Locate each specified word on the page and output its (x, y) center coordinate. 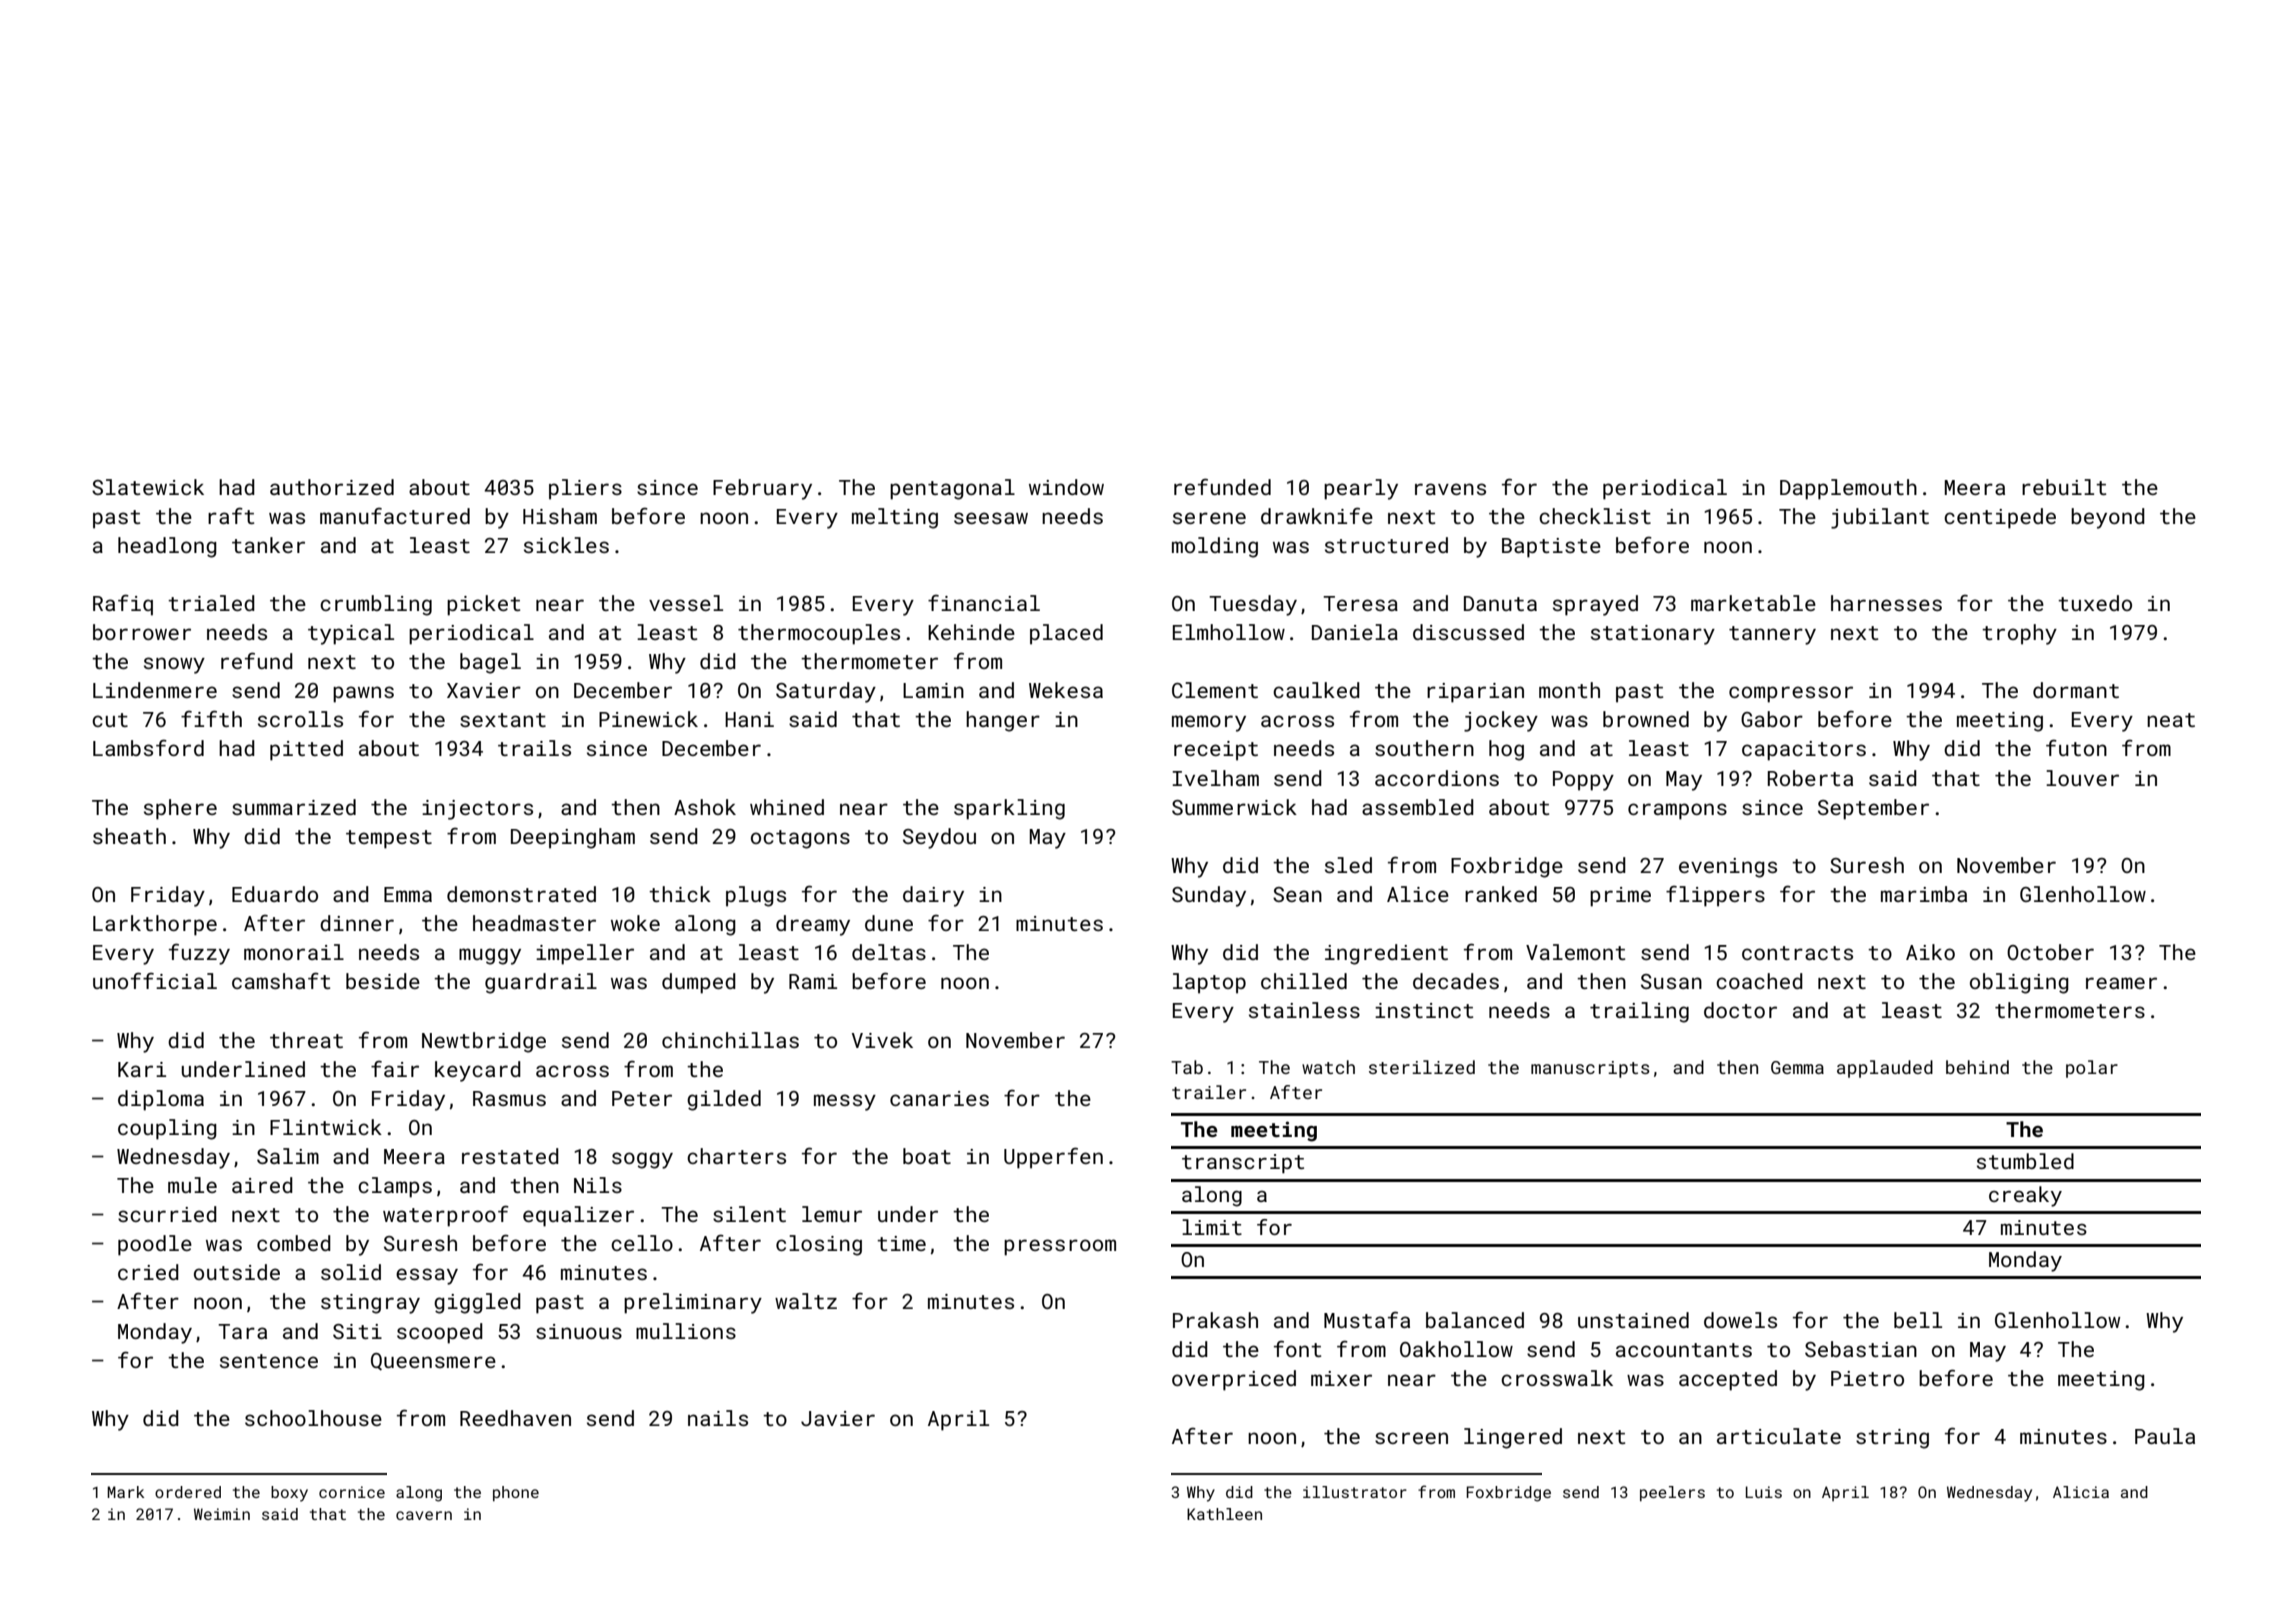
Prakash (1215, 1320)
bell (1918, 1320)
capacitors (1804, 751)
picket (483, 605)
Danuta (1500, 603)
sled (1348, 865)
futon (2076, 747)
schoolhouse (313, 1418)
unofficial (155, 980)
